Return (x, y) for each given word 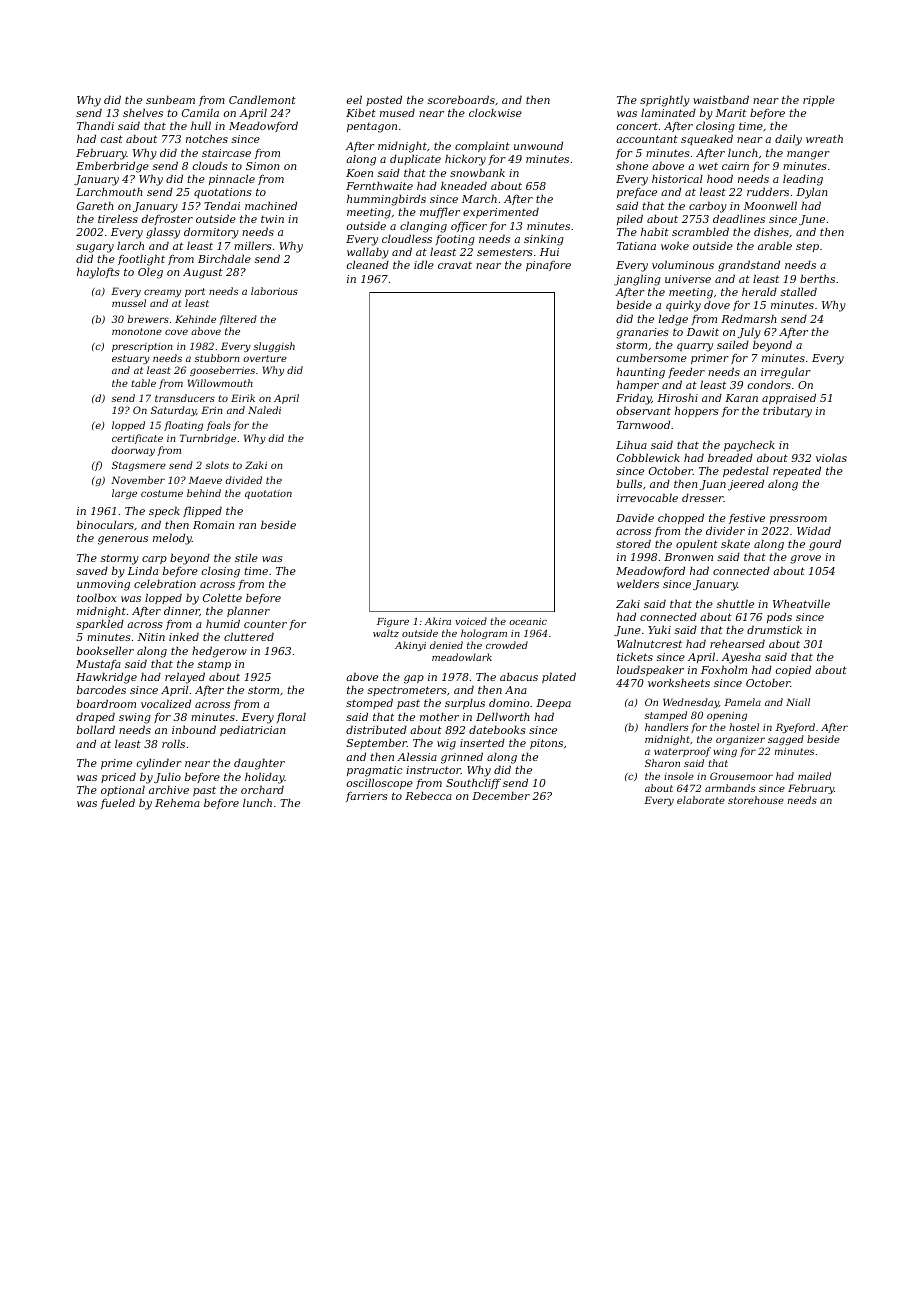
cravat (455, 265)
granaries (642, 333)
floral (291, 717)
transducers (185, 398)
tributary (787, 412)
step (807, 247)
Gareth (95, 205)
